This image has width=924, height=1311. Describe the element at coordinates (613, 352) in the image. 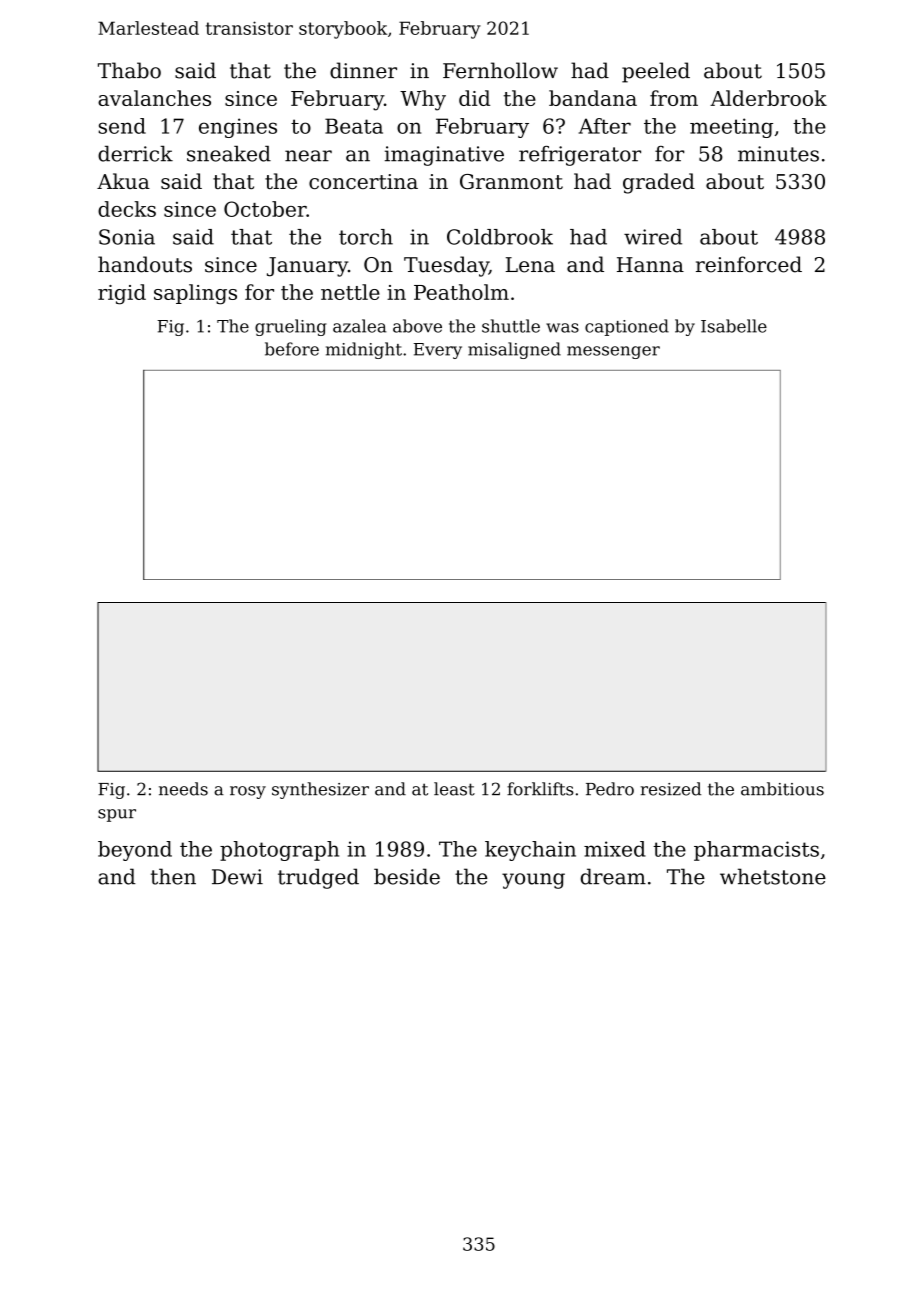

I see `messenger` at that location.
